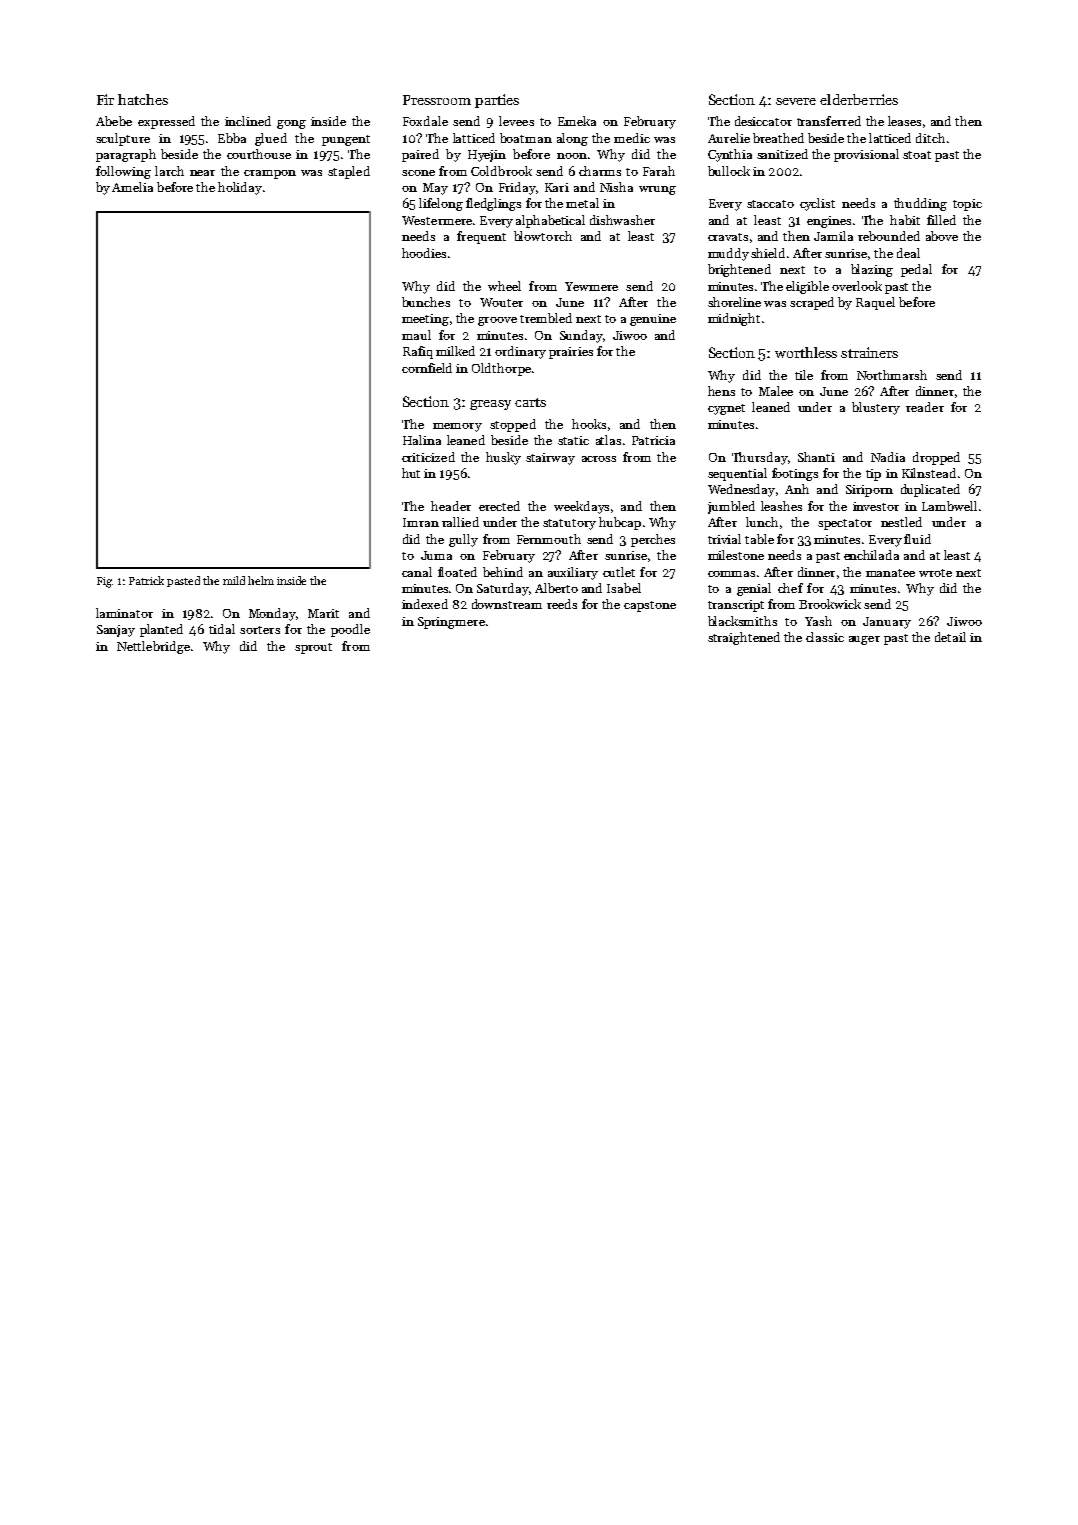  Describe the element at coordinates (546, 318) in the screenshot. I see `trembled` at that location.
